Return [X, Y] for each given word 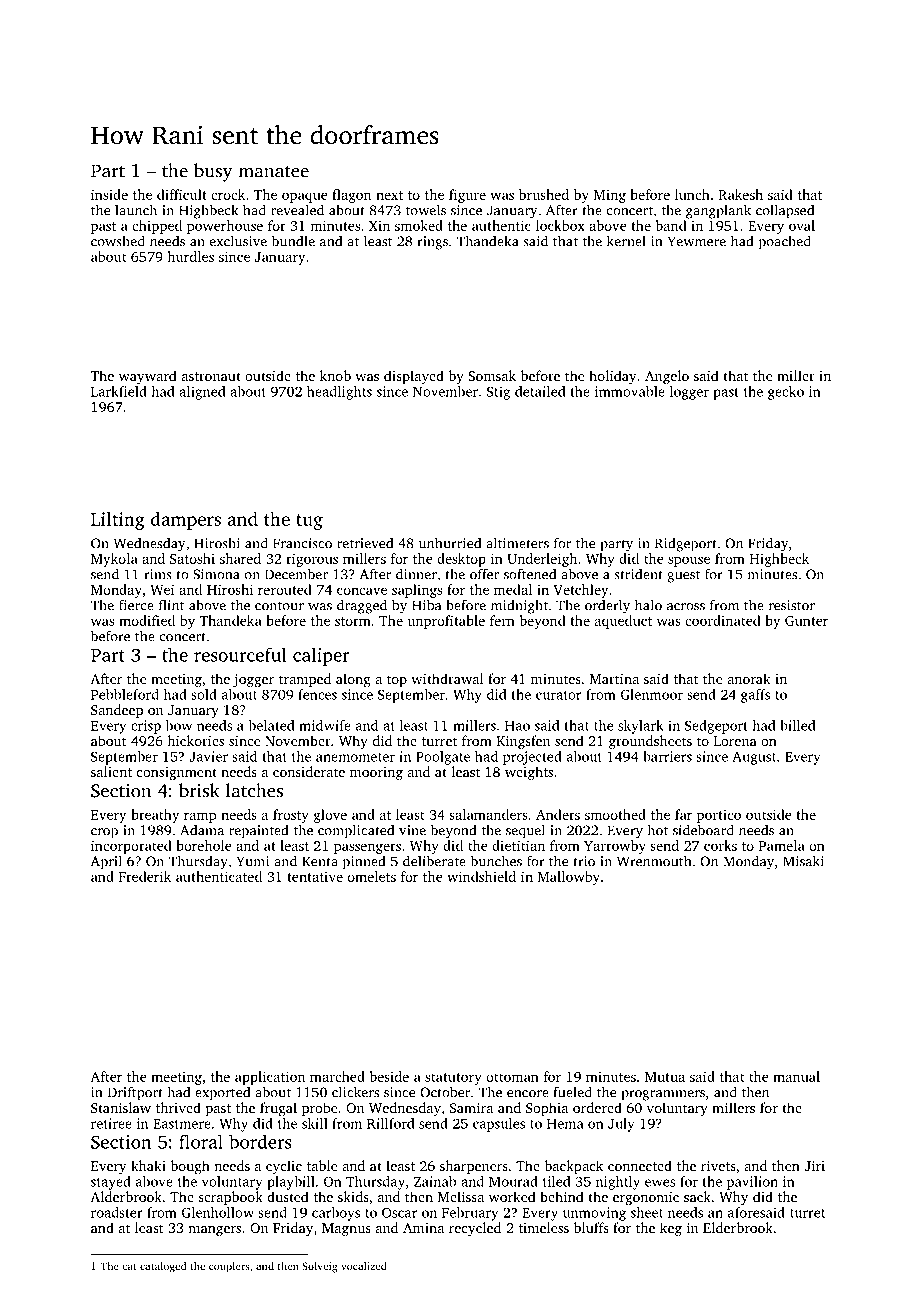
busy [213, 172]
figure [467, 196]
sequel [525, 831]
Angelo [667, 377]
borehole [204, 845]
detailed [540, 391]
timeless [544, 1227]
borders [260, 1142]
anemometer [355, 757]
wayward [148, 377]
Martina [614, 679]
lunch [692, 194]
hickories [195, 740]
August [754, 758]
